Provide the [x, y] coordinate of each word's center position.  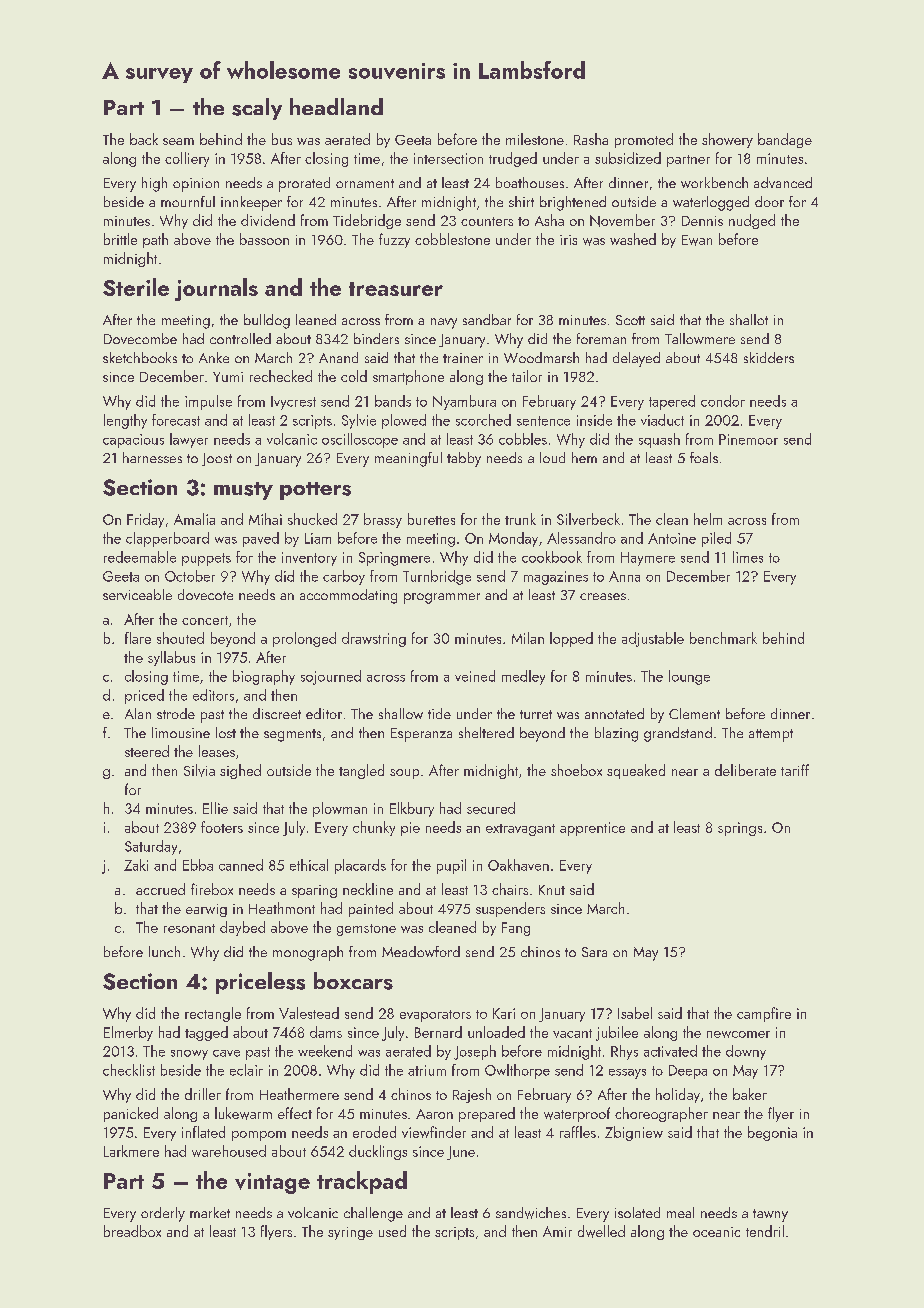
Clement [694, 713]
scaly [257, 109]
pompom [259, 1136]
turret [536, 714]
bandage [785, 140]
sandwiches [531, 1213]
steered [147, 751]
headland [336, 106]
